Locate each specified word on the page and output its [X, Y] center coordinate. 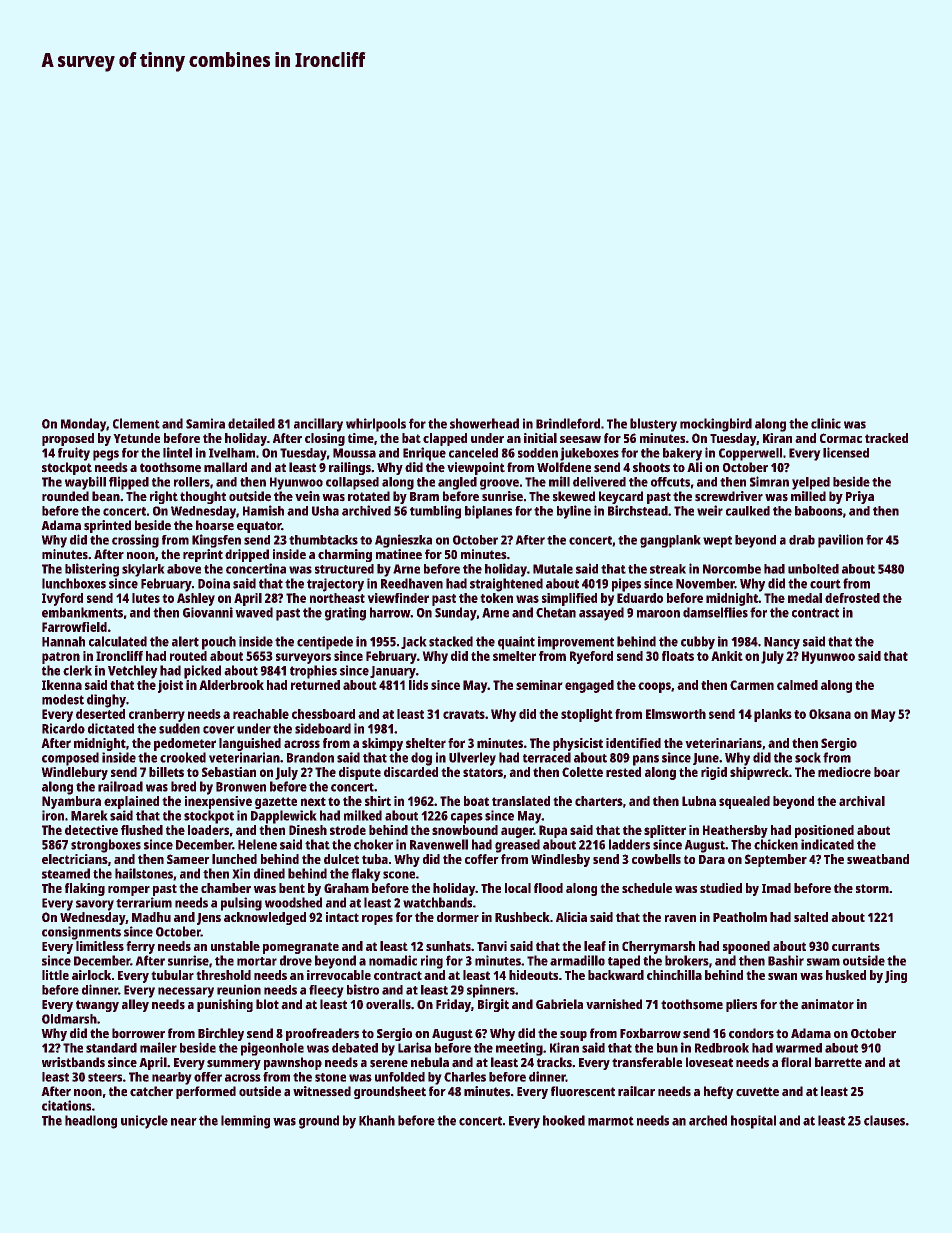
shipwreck [759, 773]
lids [418, 685]
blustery [653, 425]
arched [708, 1120]
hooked [564, 1120]
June [706, 759]
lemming [245, 1122]
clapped [445, 439]
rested [623, 772]
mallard [225, 467]
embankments [82, 612]
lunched [234, 859]
